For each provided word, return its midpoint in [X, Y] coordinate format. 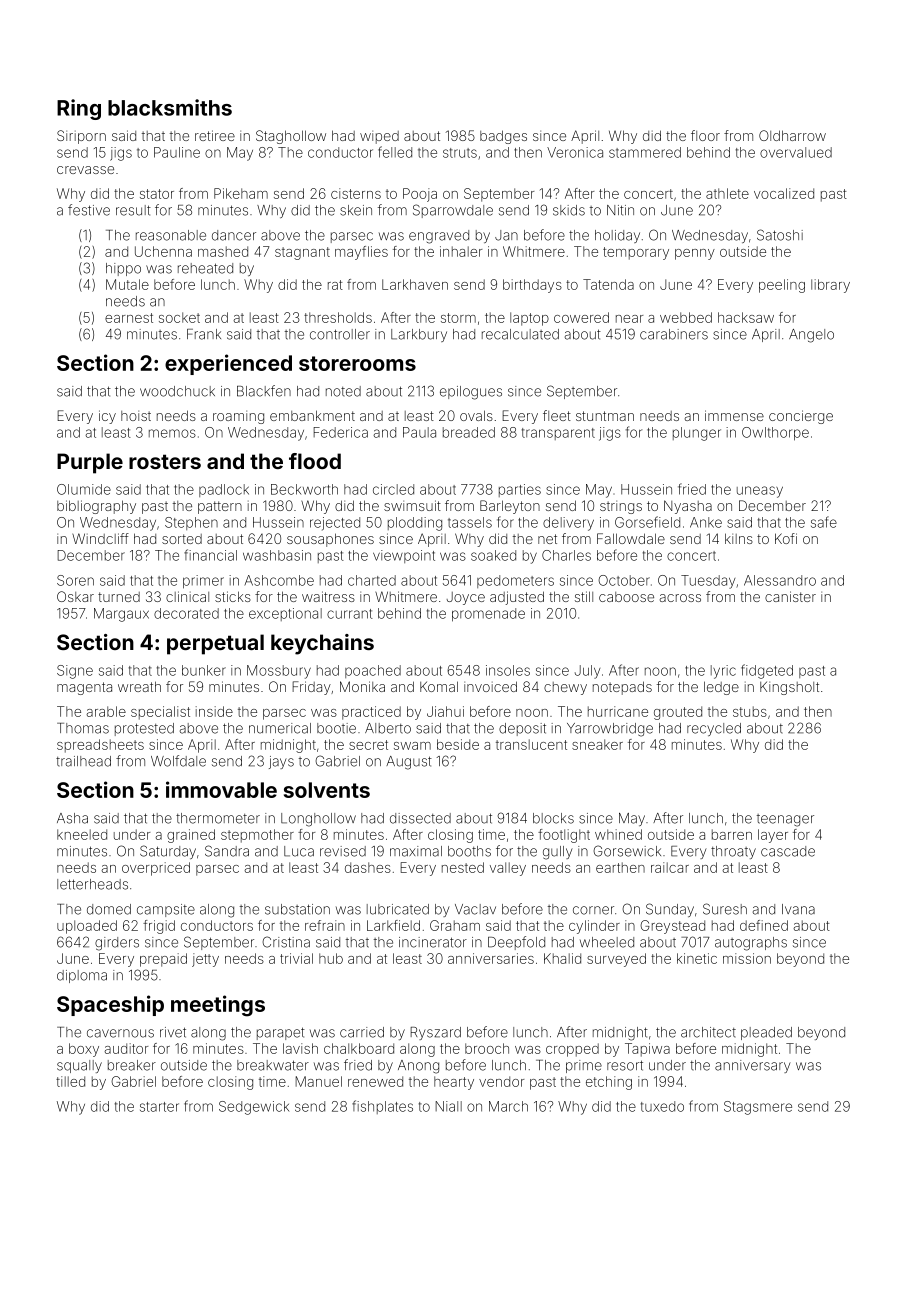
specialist [160, 713]
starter [159, 1107]
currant [350, 614]
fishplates [382, 1107]
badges [503, 137]
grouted [678, 713]
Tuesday [708, 582]
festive [89, 210]
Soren [75, 580]
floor [705, 135]
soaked [493, 555]
